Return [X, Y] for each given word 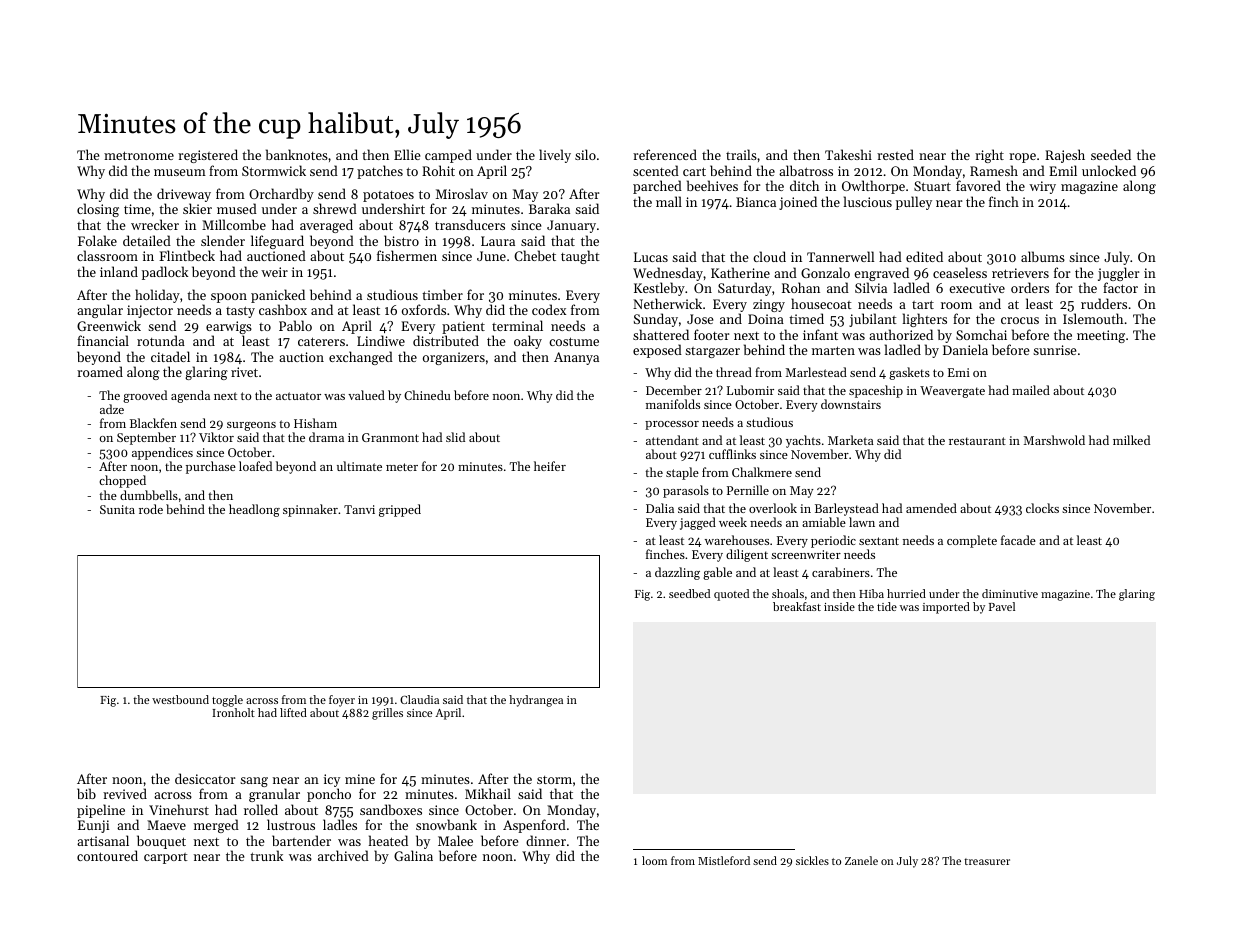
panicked [278, 296]
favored [978, 185]
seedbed [689, 593]
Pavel [1002, 606]
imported [946, 608]
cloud [769, 256]
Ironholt [233, 712]
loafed [255, 466]
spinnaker [310, 510]
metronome [139, 155]
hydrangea [536, 701]
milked [1131, 440]
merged [216, 826]
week [733, 522]
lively [555, 156]
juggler [1118, 274]
